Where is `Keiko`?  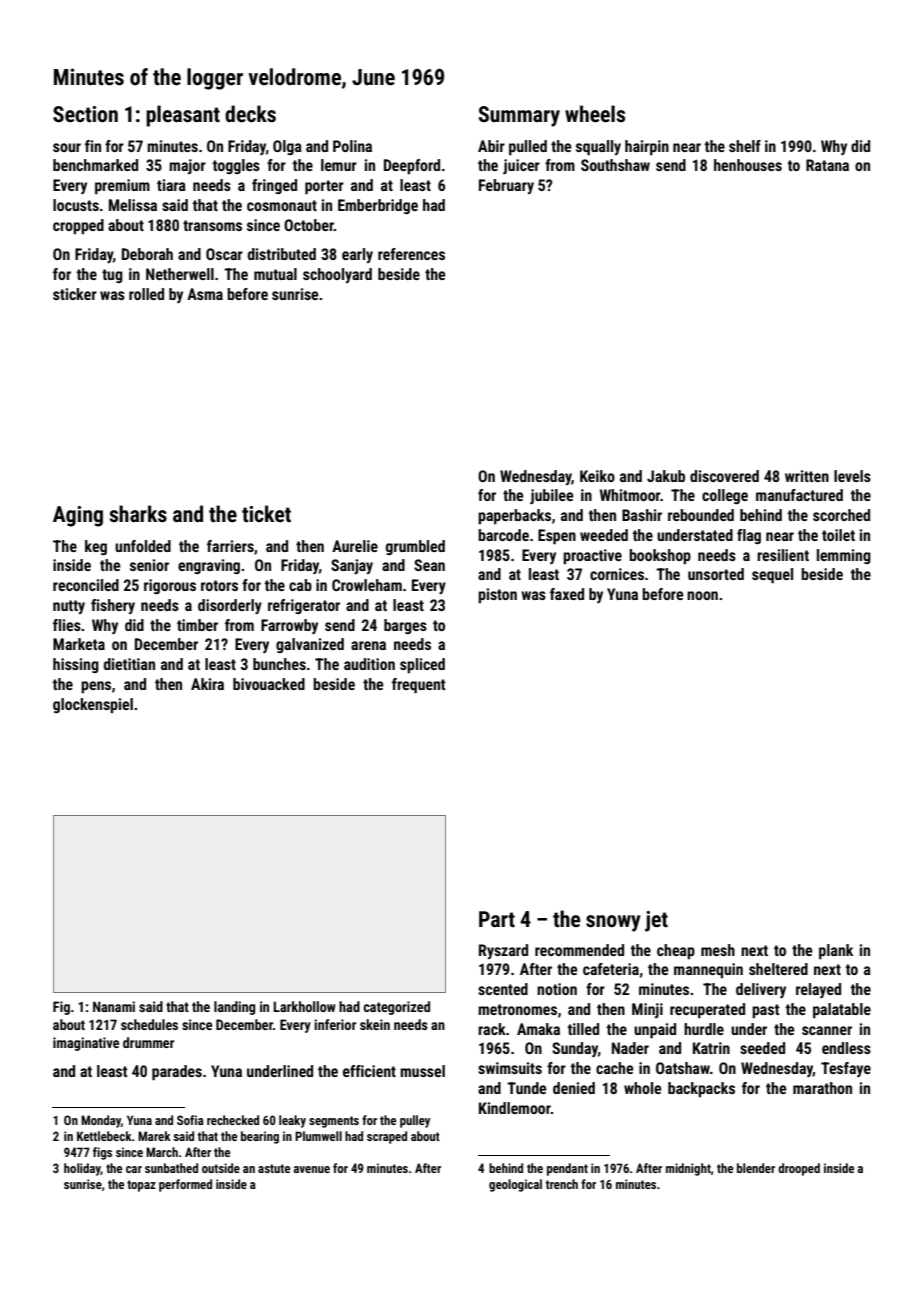
Keiko is located at coordinates (597, 476).
